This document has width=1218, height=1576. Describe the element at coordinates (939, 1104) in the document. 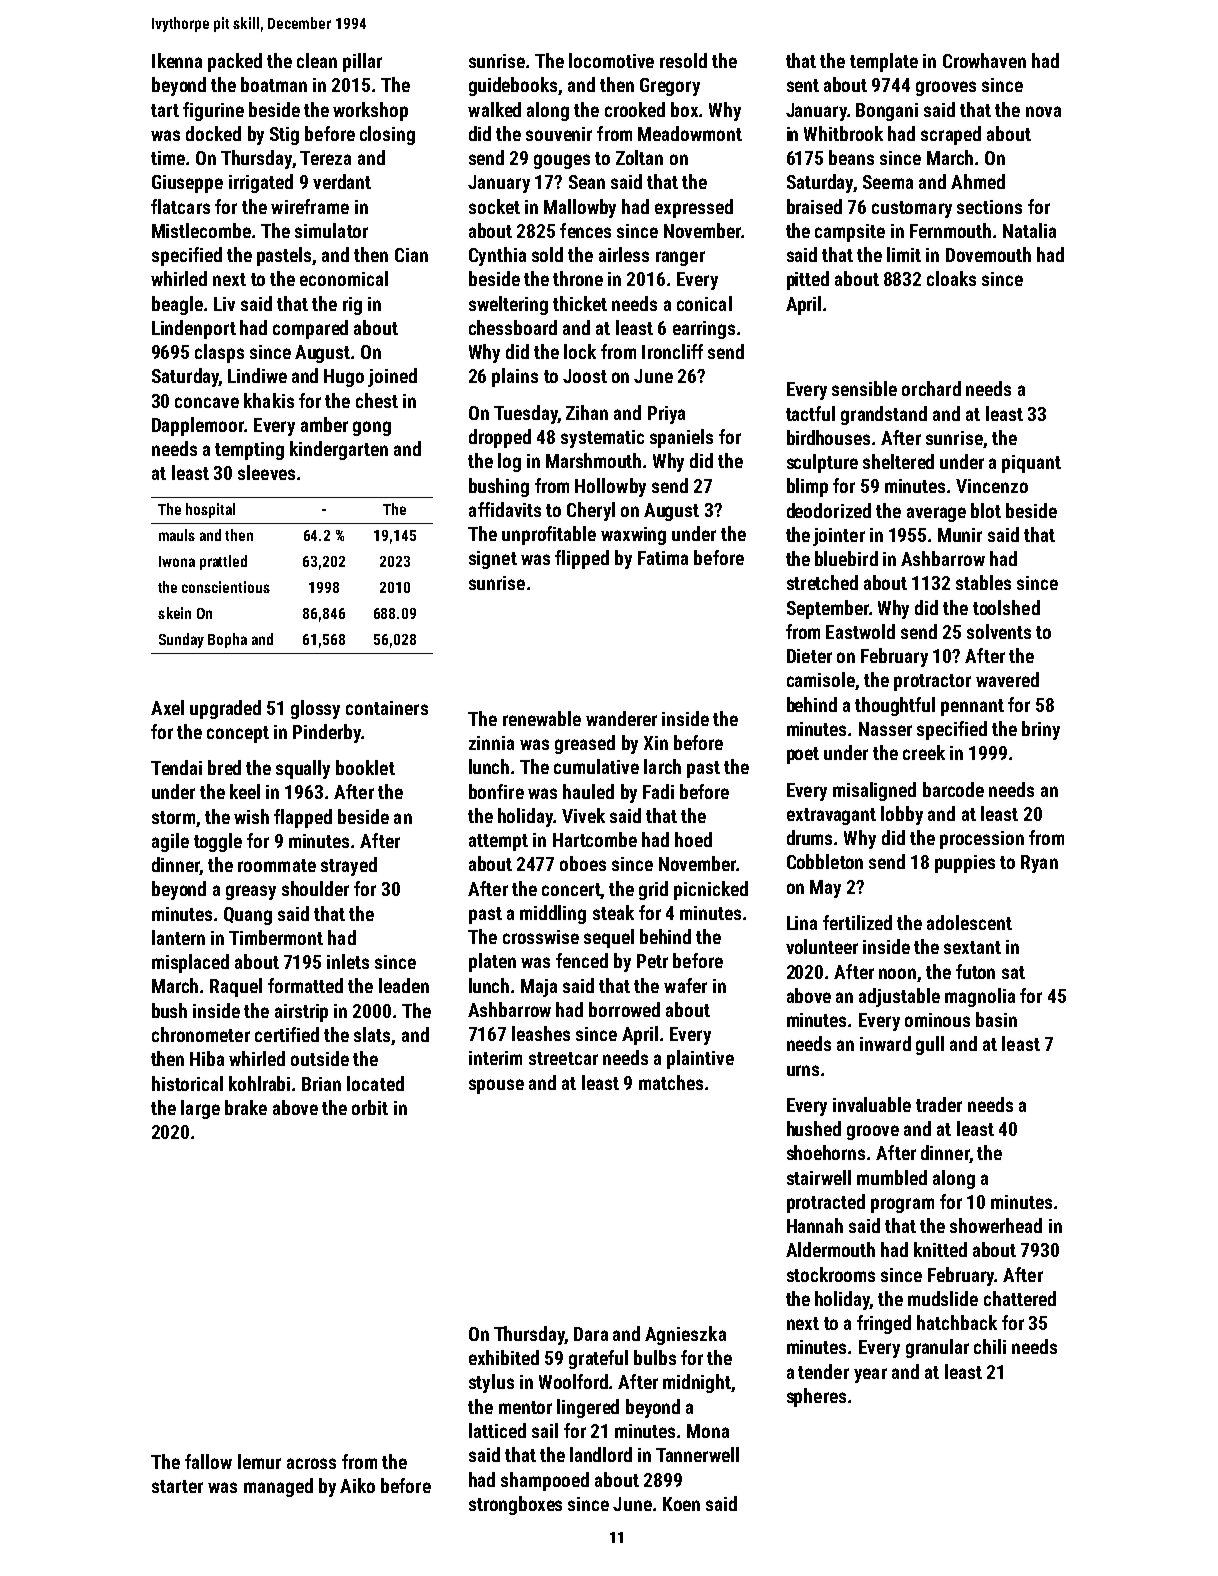

I see `trader` at that location.
